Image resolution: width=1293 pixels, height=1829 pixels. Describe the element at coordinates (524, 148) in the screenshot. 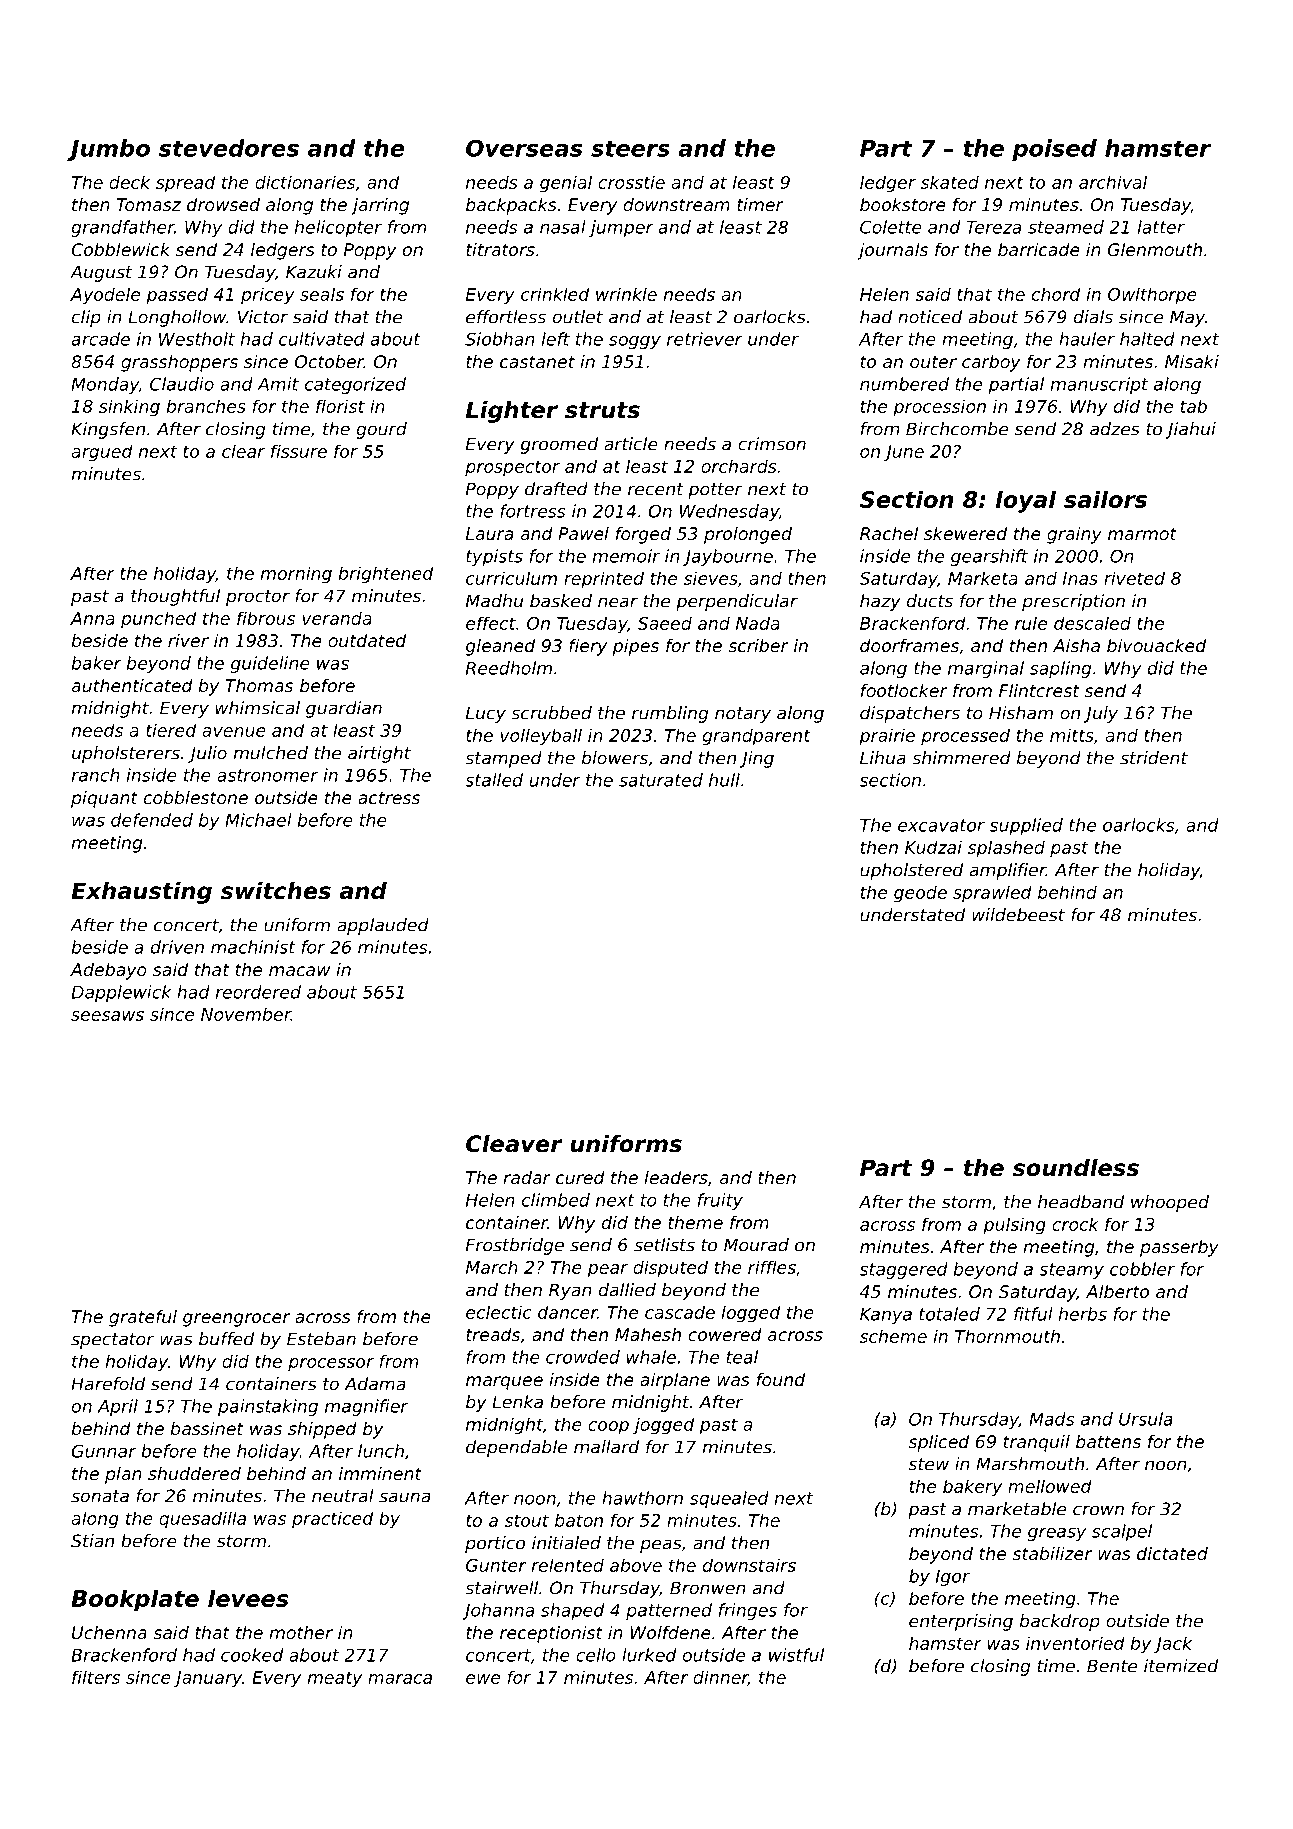

I see `Overseas` at that location.
